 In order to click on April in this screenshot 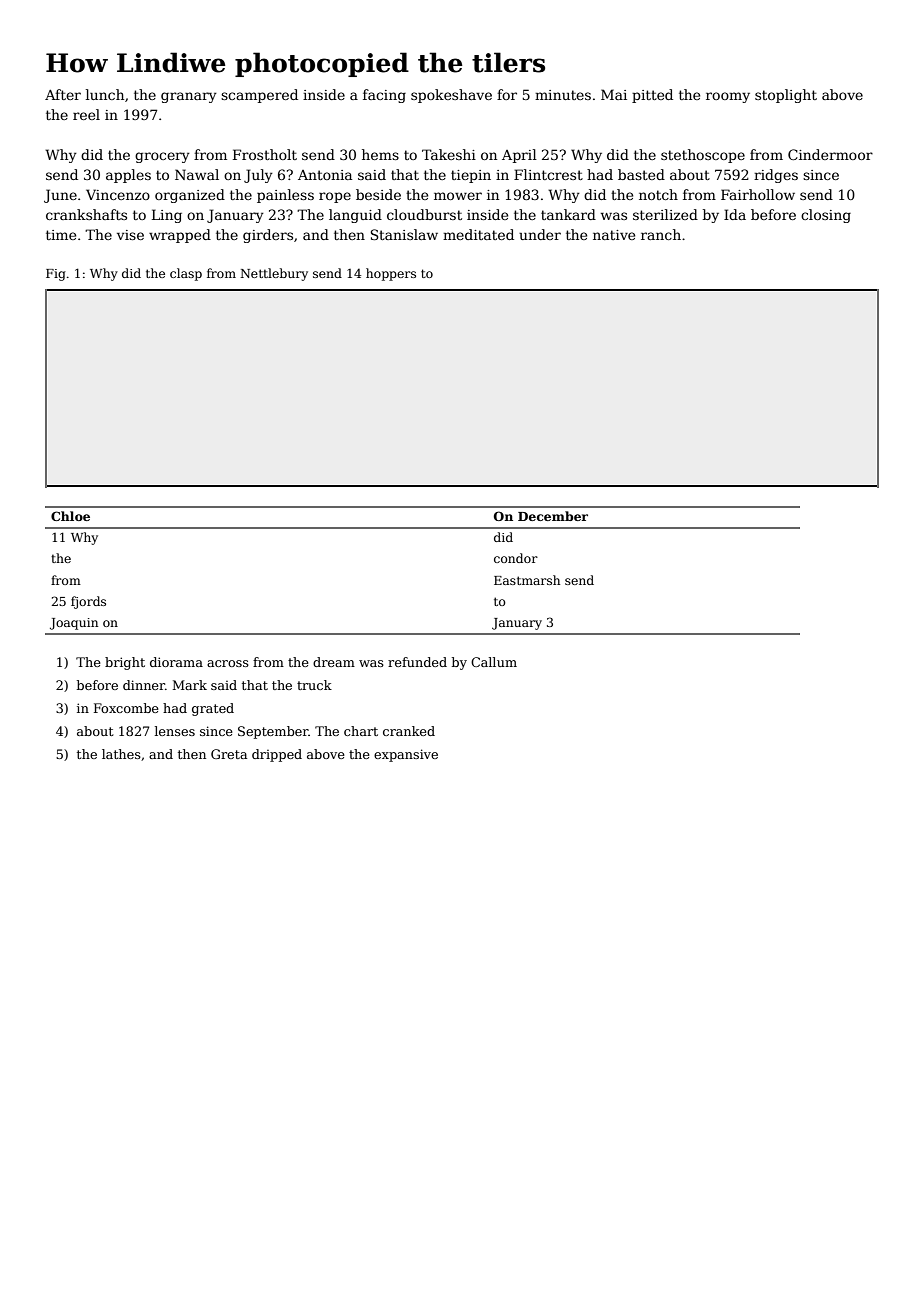, I will do `click(519, 156)`.
